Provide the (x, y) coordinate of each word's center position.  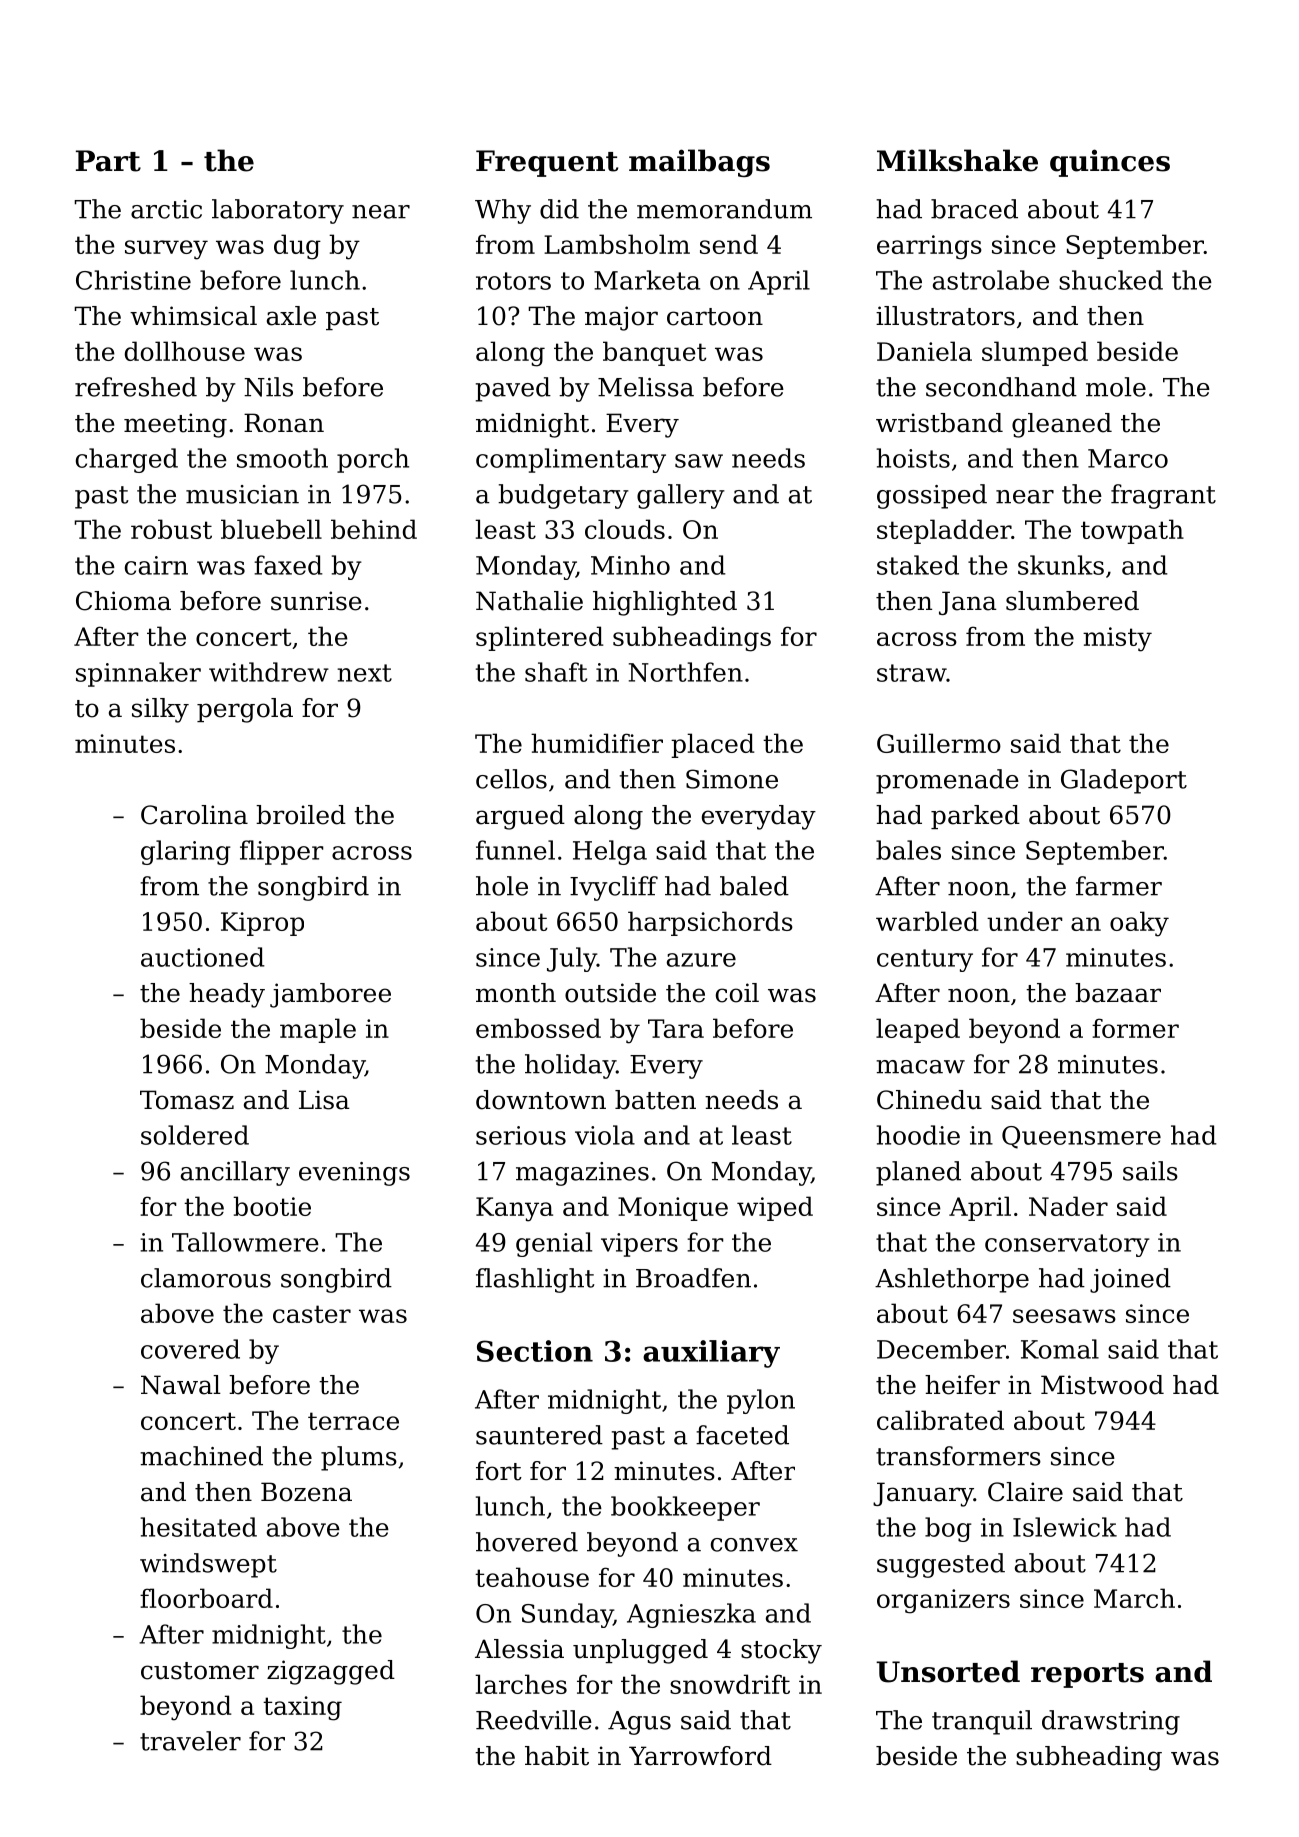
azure (701, 960)
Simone (732, 779)
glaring (186, 852)
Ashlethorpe (952, 1280)
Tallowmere (245, 1242)
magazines (582, 1174)
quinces (1110, 163)
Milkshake (957, 160)
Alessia (519, 1649)
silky (160, 710)
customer (200, 1671)
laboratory (278, 211)
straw (912, 673)
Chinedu (929, 1100)
